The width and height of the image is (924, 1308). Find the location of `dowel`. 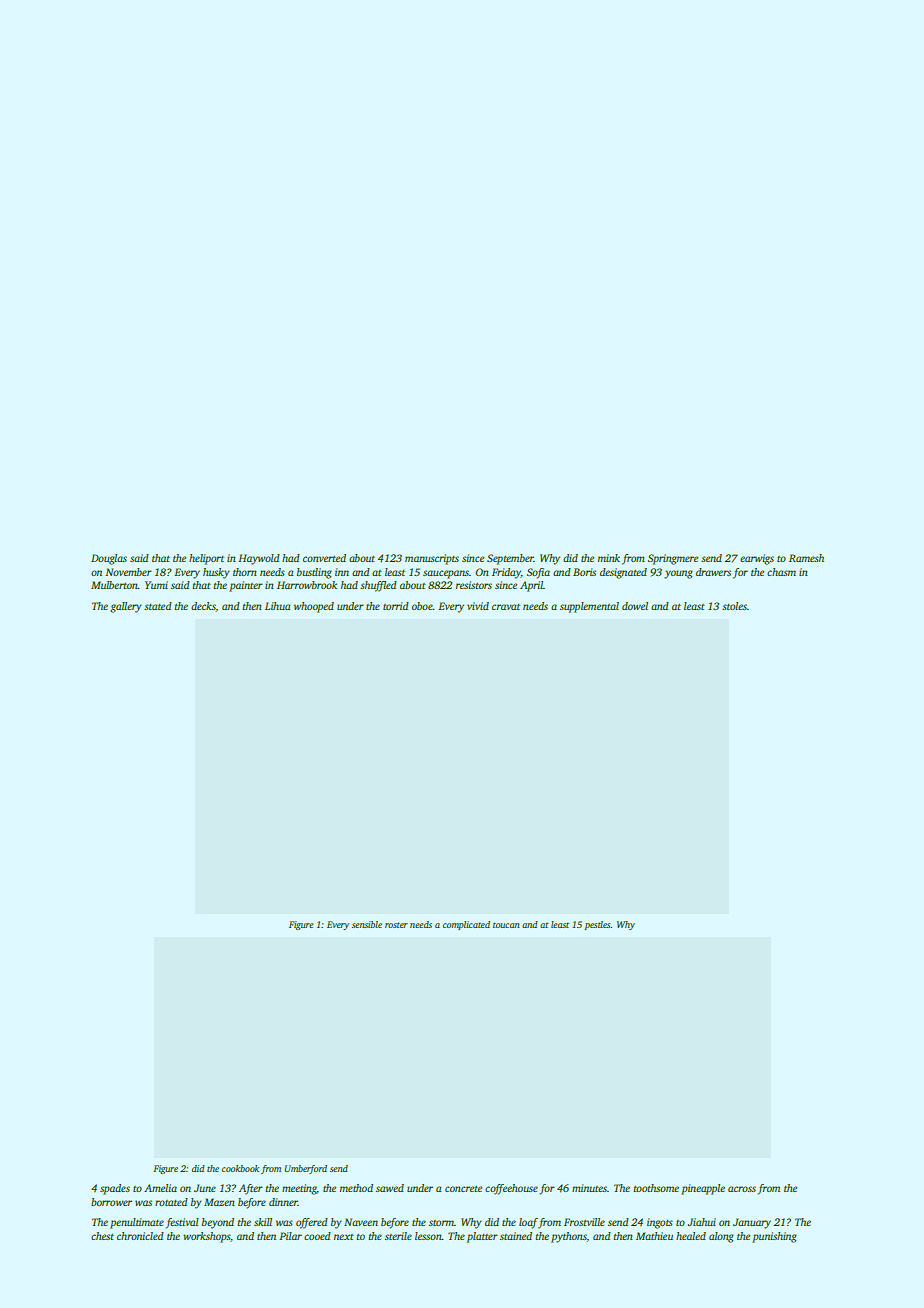

dowel is located at coordinates (635, 606).
